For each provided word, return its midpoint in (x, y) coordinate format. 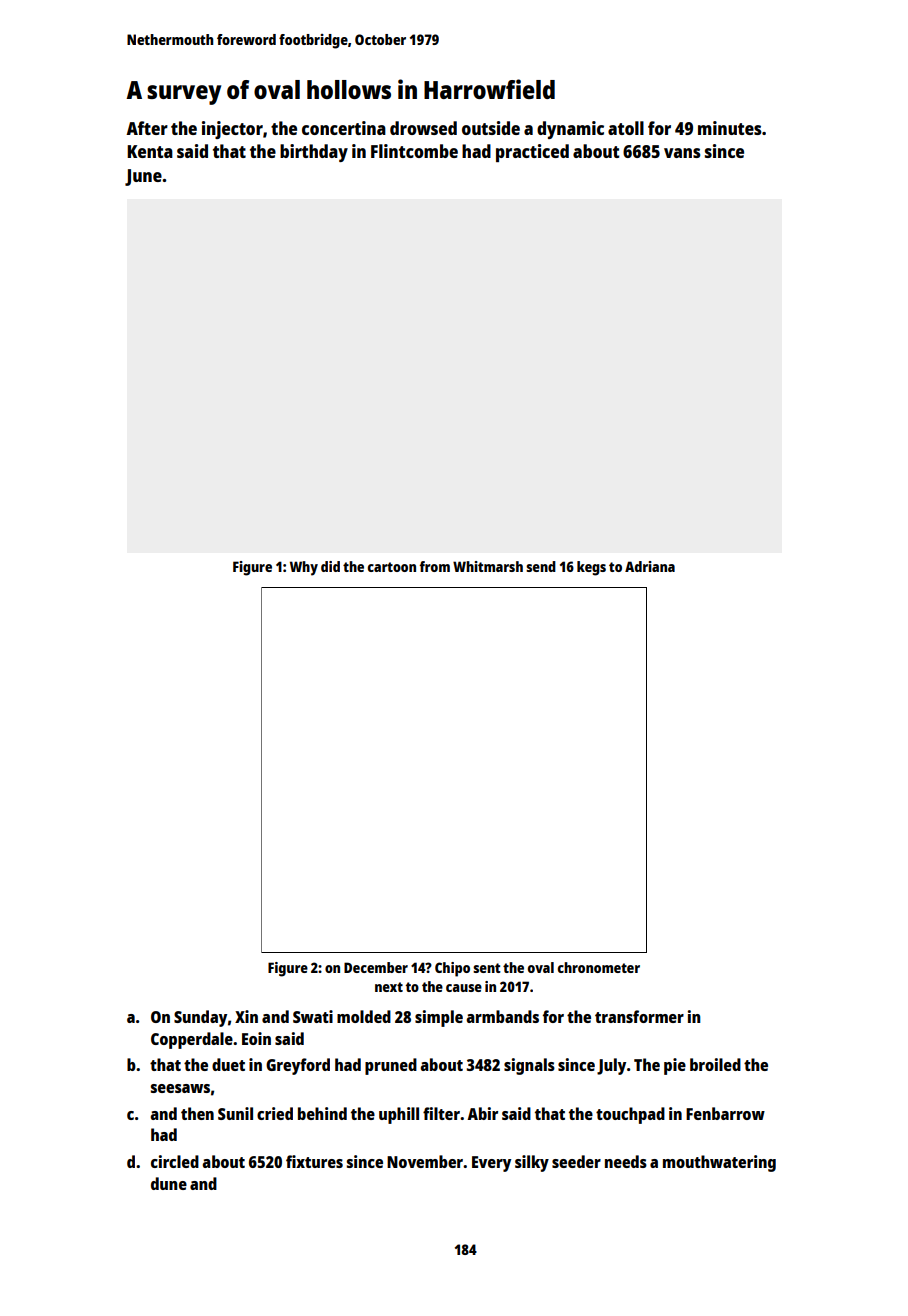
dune (169, 1183)
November (425, 1161)
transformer (639, 1016)
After (147, 128)
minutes (730, 128)
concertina (344, 128)
